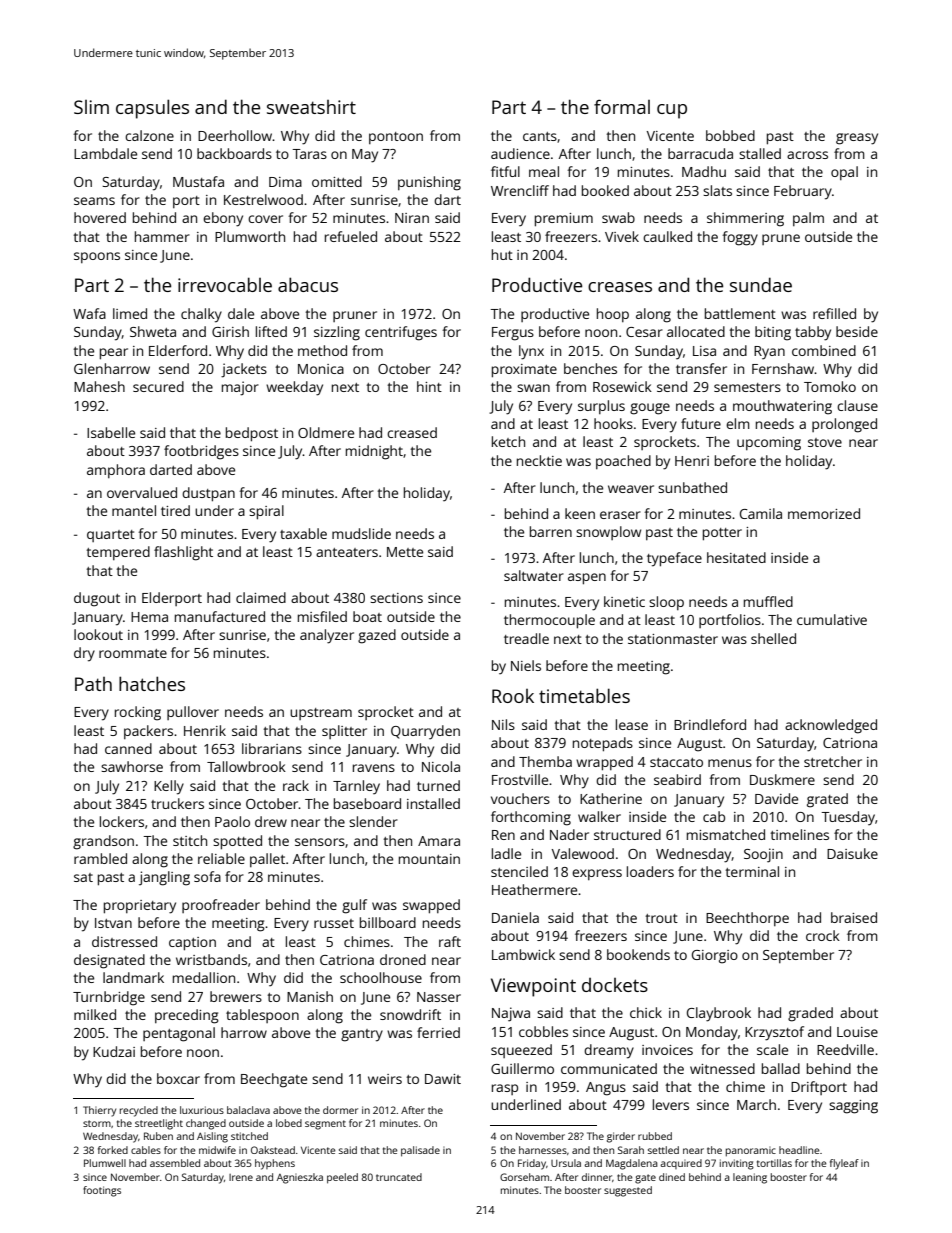  I want to click on Wafa, so click(89, 313).
